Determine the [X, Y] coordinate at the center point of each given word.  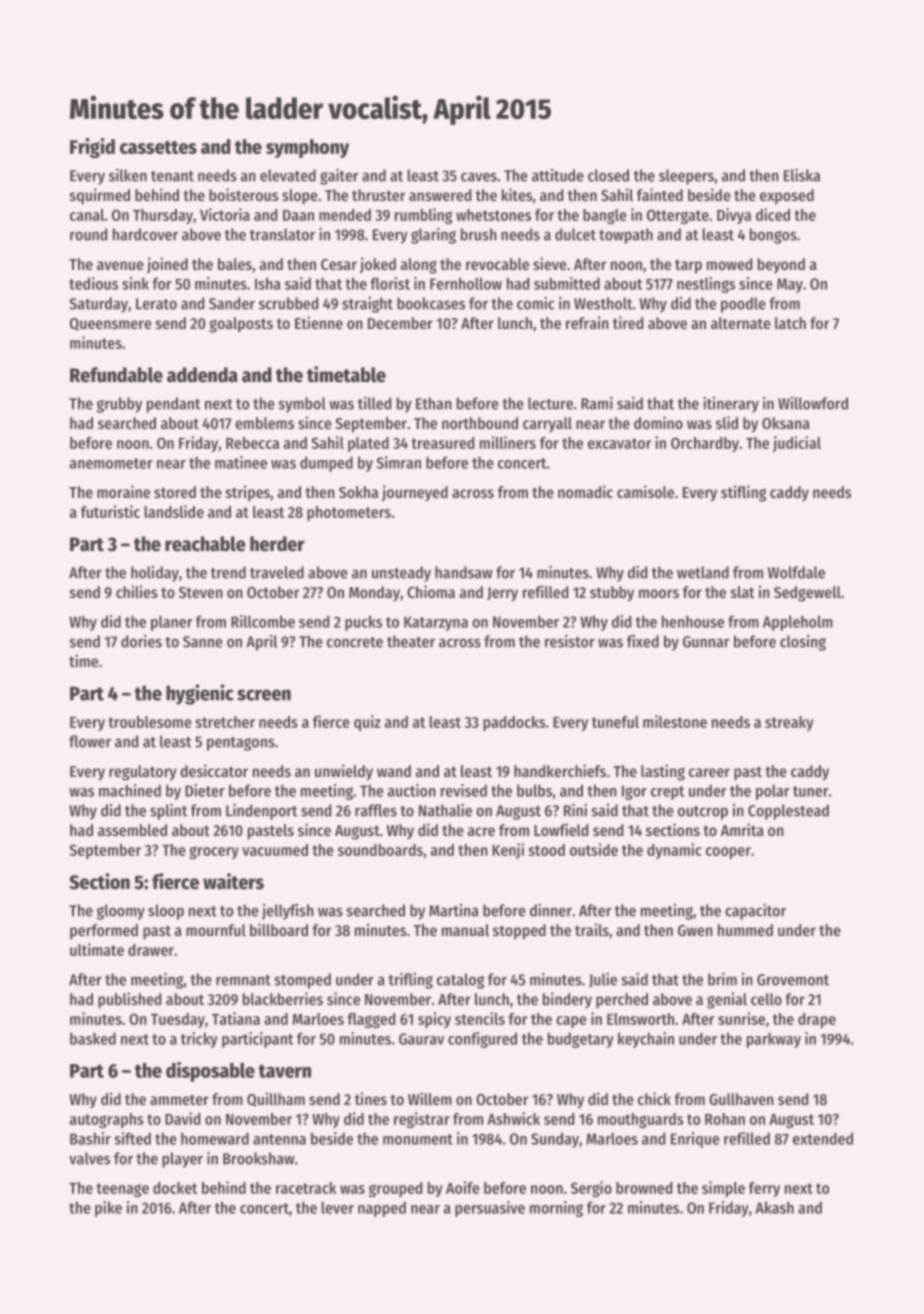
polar [773, 792]
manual [465, 930]
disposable [210, 1072]
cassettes [158, 147]
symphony [307, 148]
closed [608, 175]
